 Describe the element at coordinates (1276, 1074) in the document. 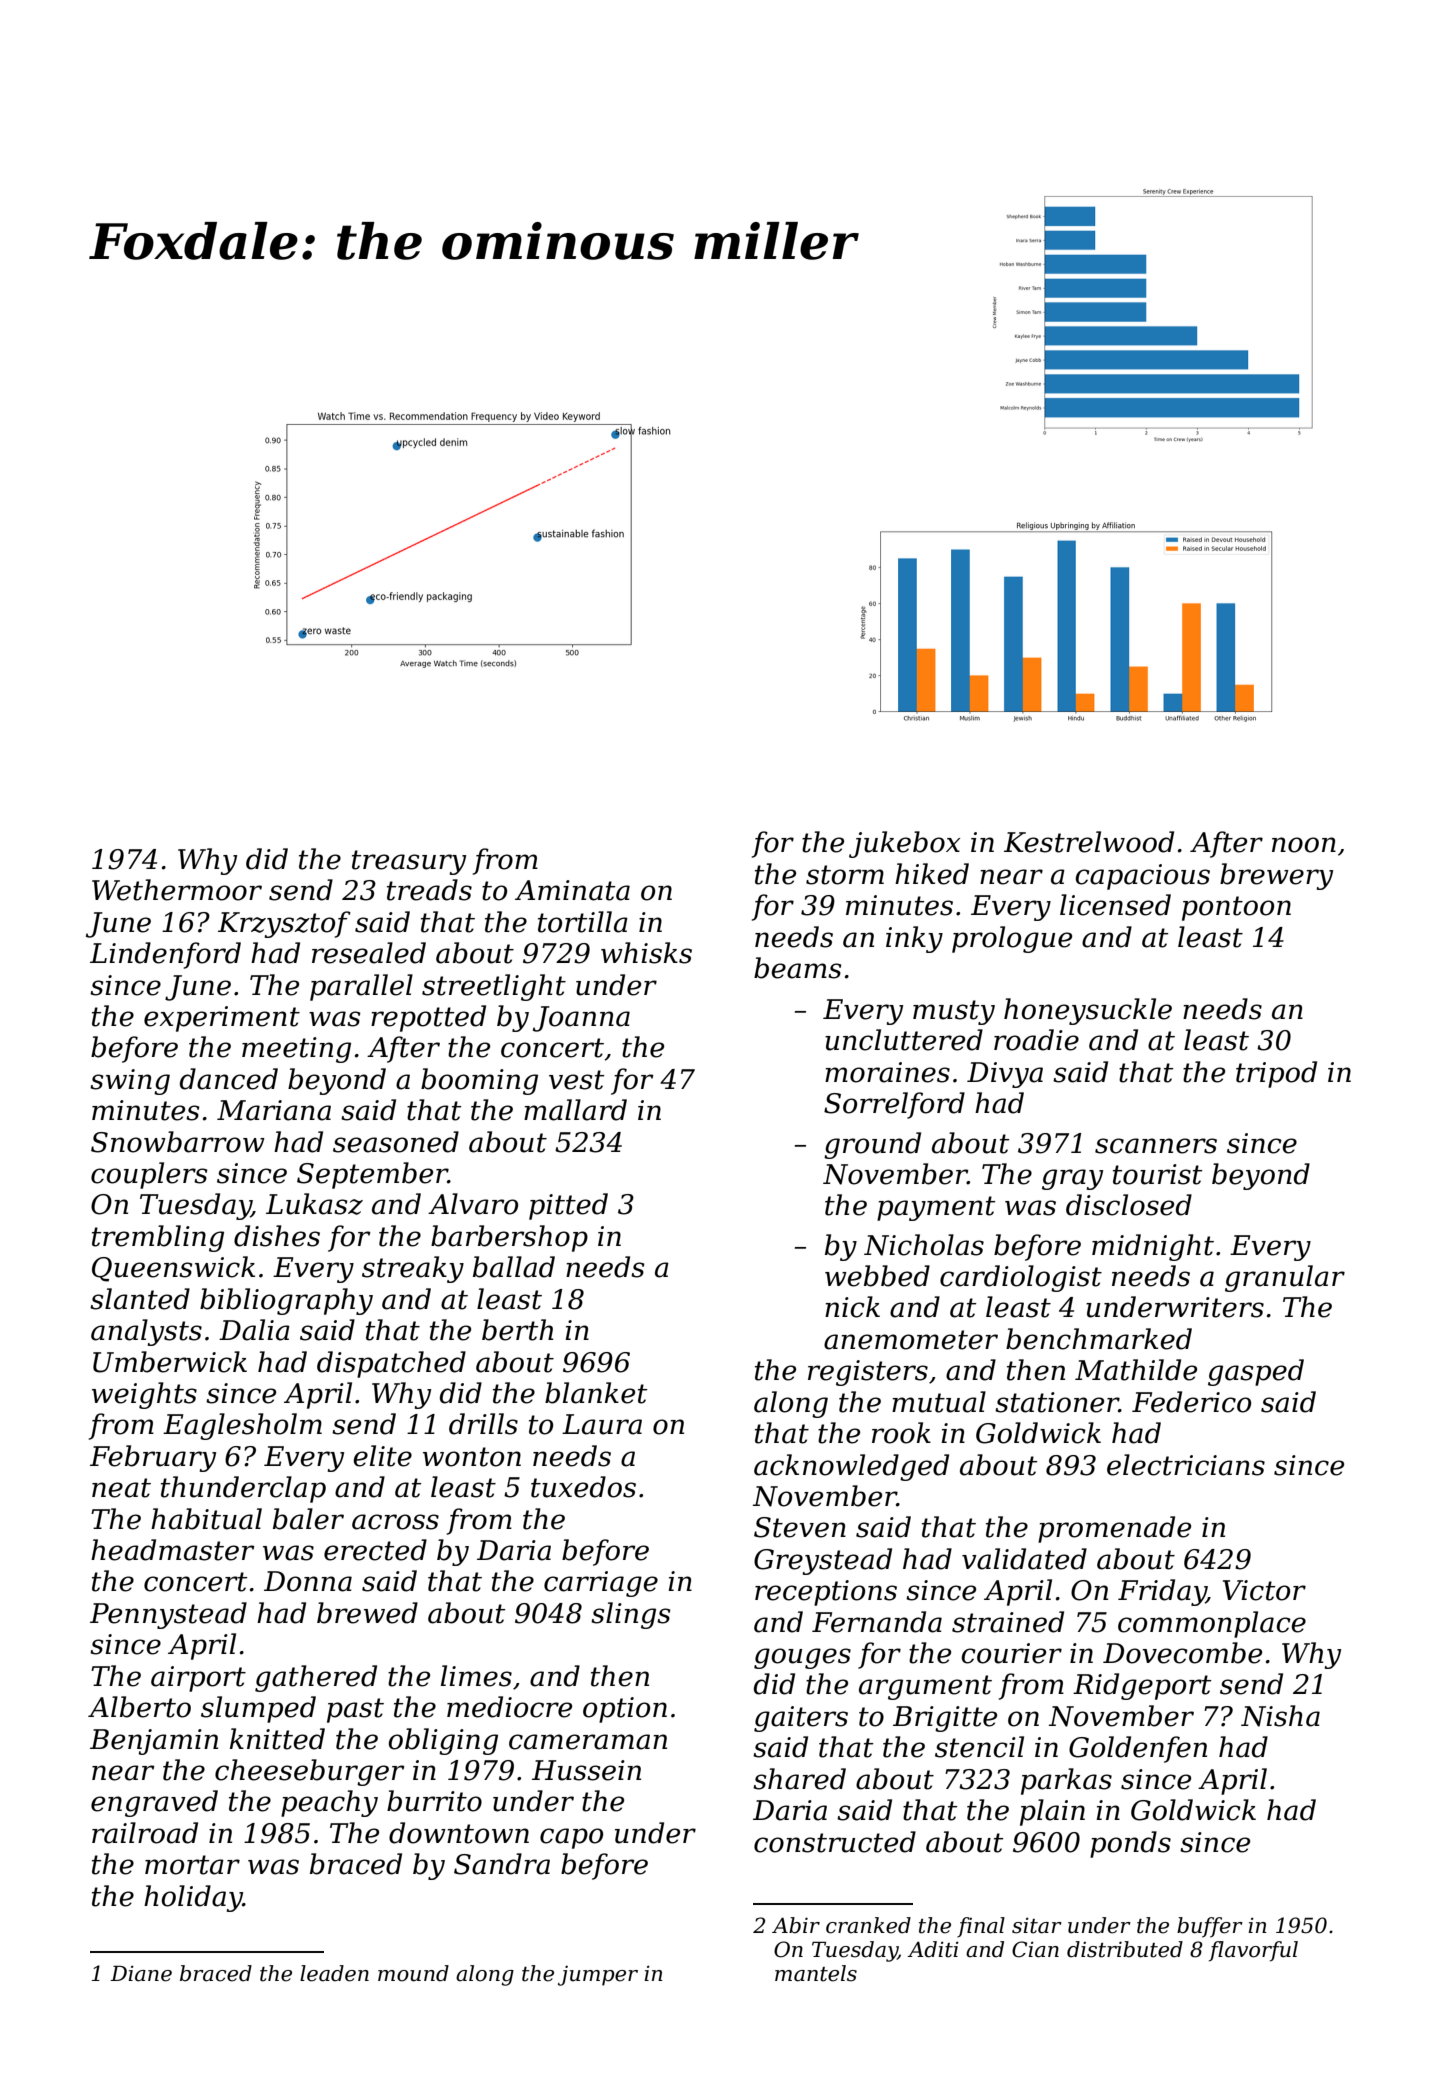

I see `tripod` at that location.
